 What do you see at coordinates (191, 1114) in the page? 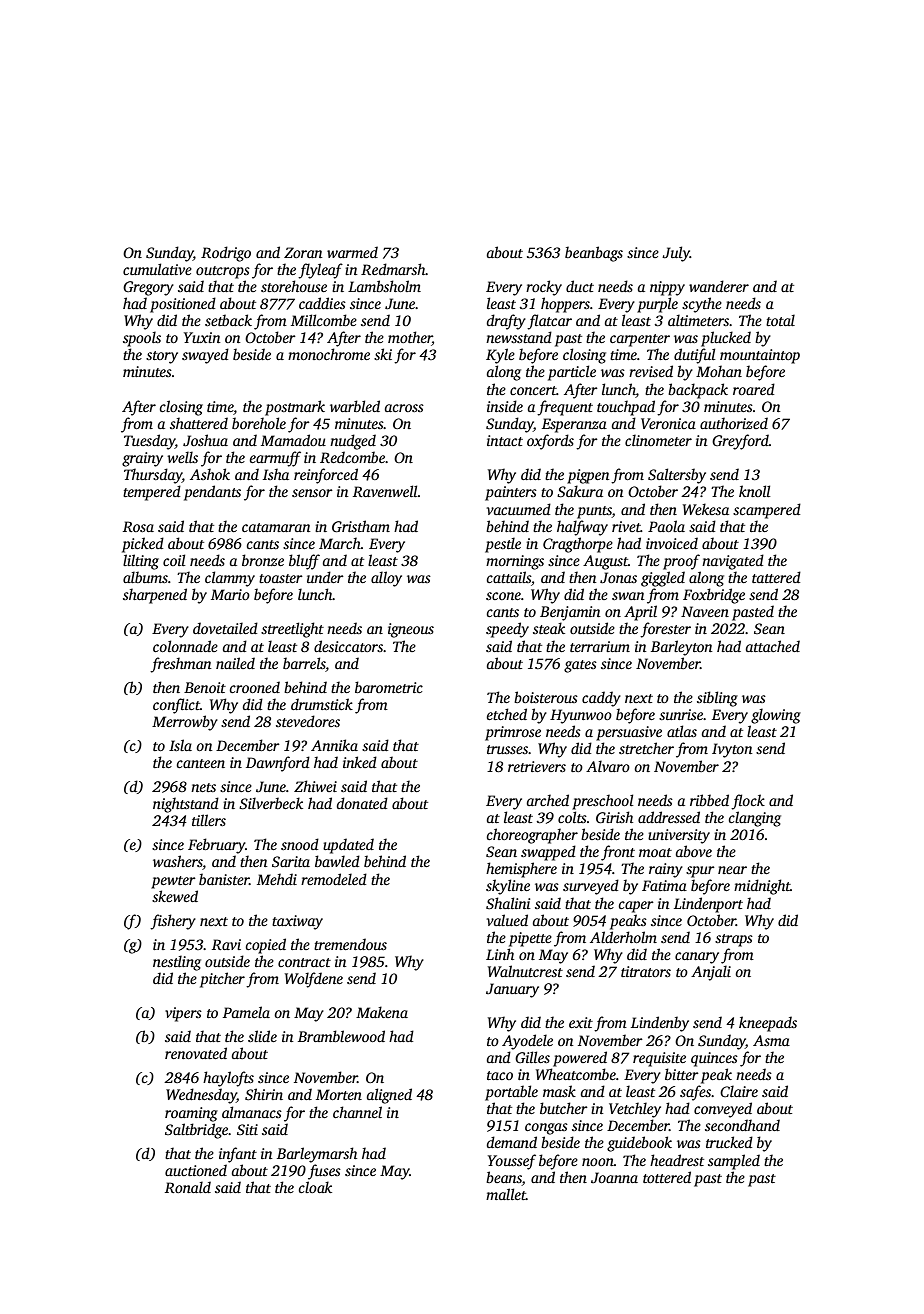
I see `roaming` at bounding box center [191, 1114].
